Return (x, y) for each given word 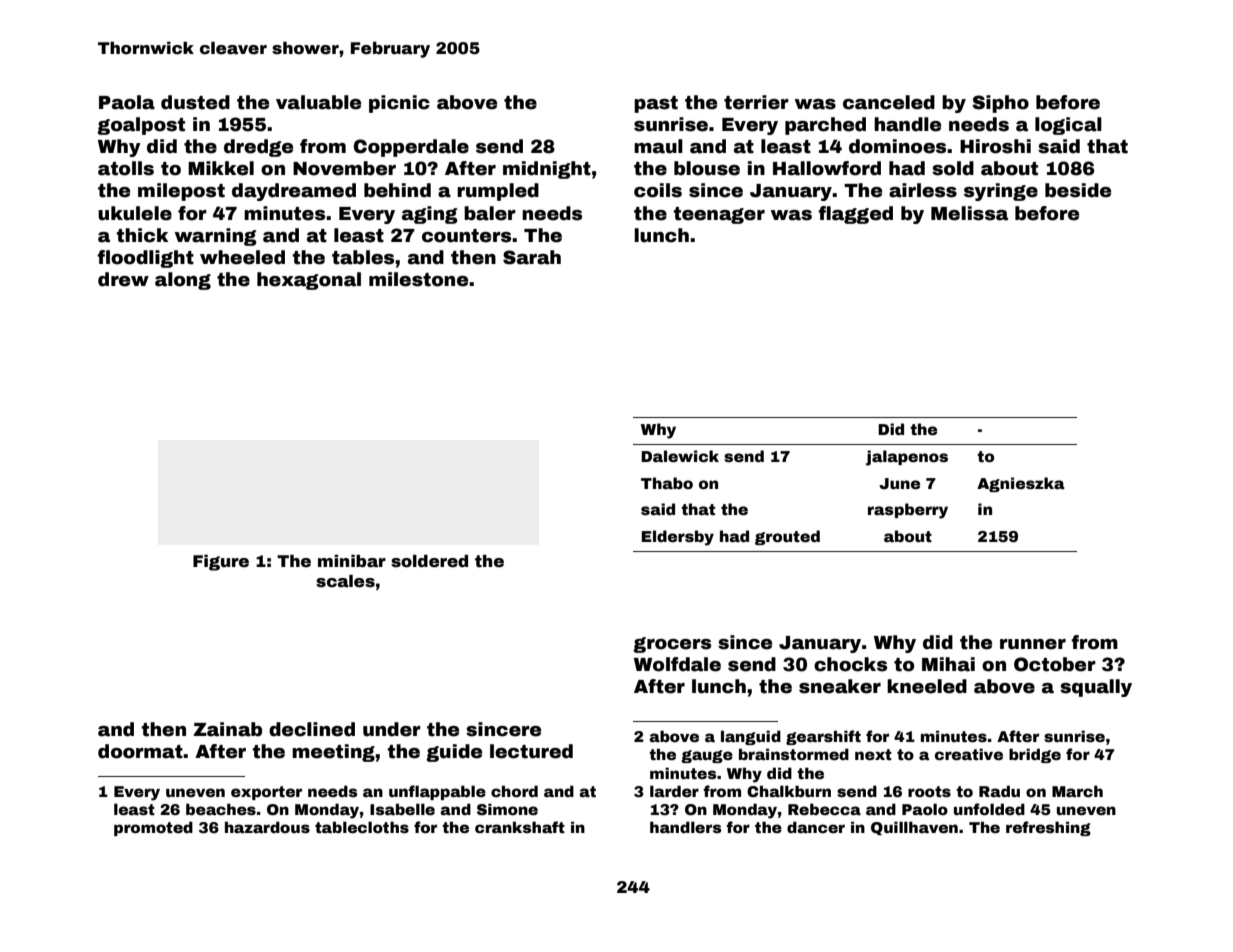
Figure (221, 563)
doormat (140, 751)
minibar (352, 561)
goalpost (141, 126)
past (656, 104)
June (899, 483)
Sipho (1000, 104)
